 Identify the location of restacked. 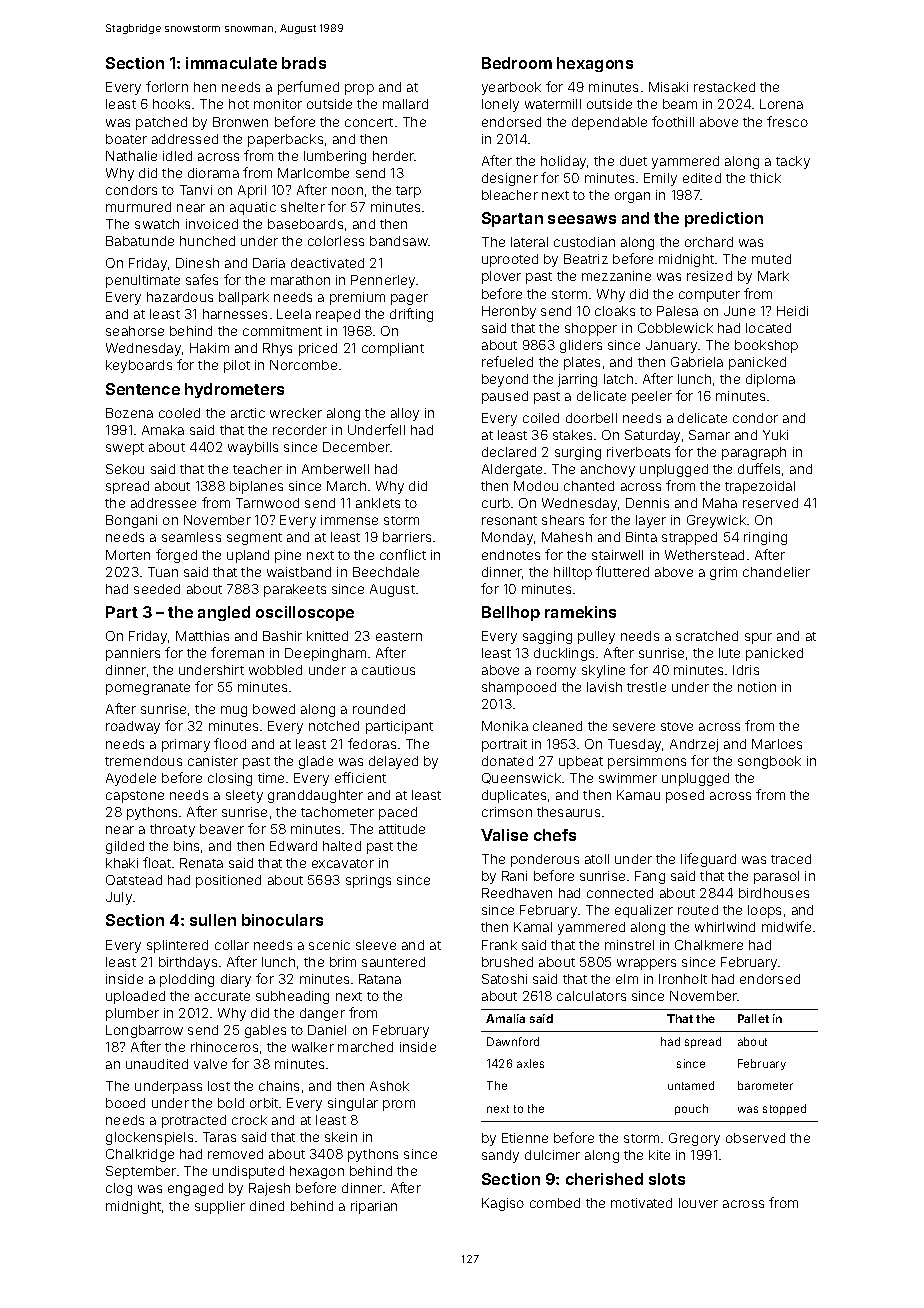
(724, 87).
